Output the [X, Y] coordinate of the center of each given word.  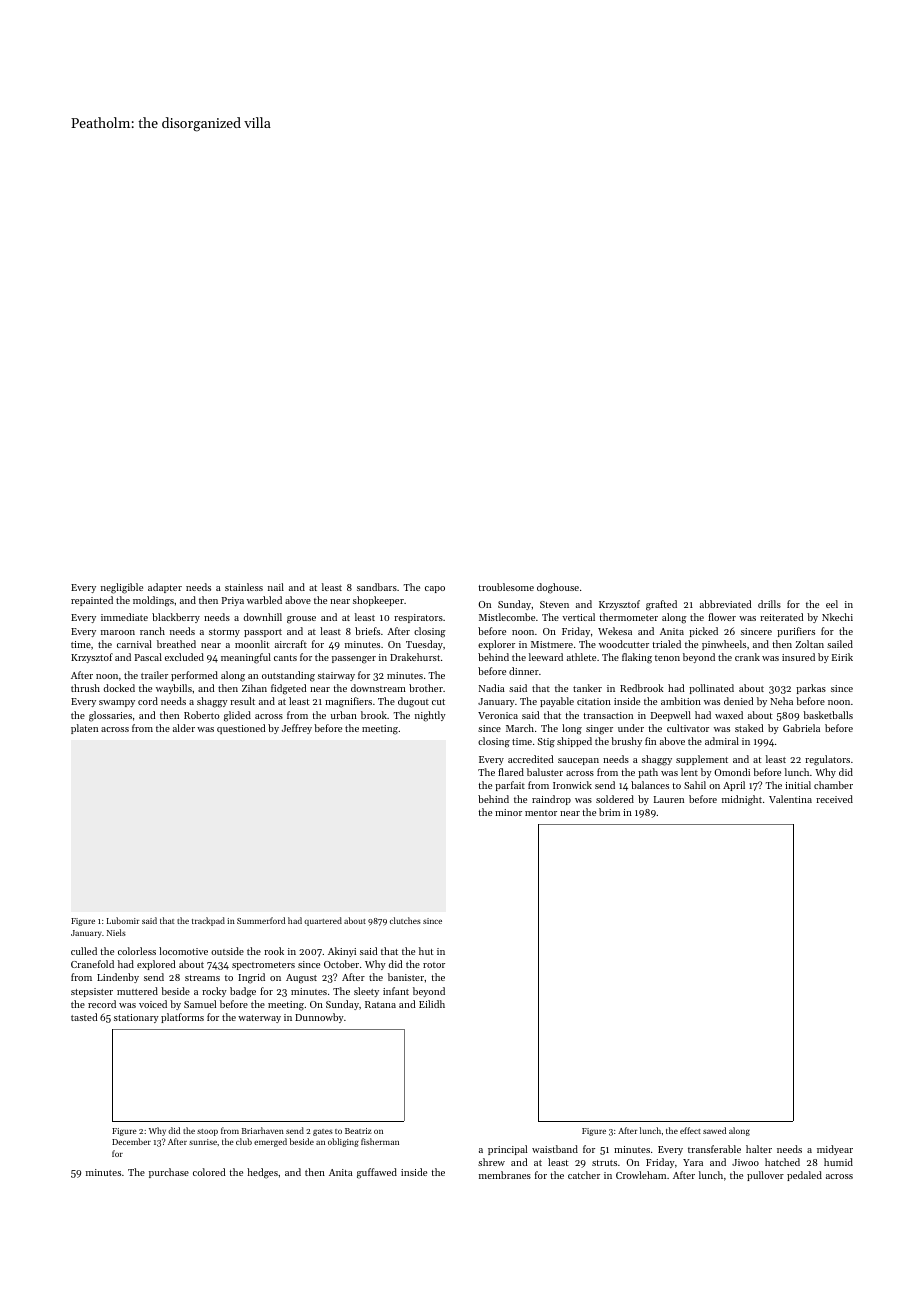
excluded [184, 657]
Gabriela [801, 728]
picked [703, 632]
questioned [241, 729]
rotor [434, 965]
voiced [153, 1004]
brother [426, 688]
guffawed [377, 1173]
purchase [169, 1173]
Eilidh [432, 1004]
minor [508, 812]
